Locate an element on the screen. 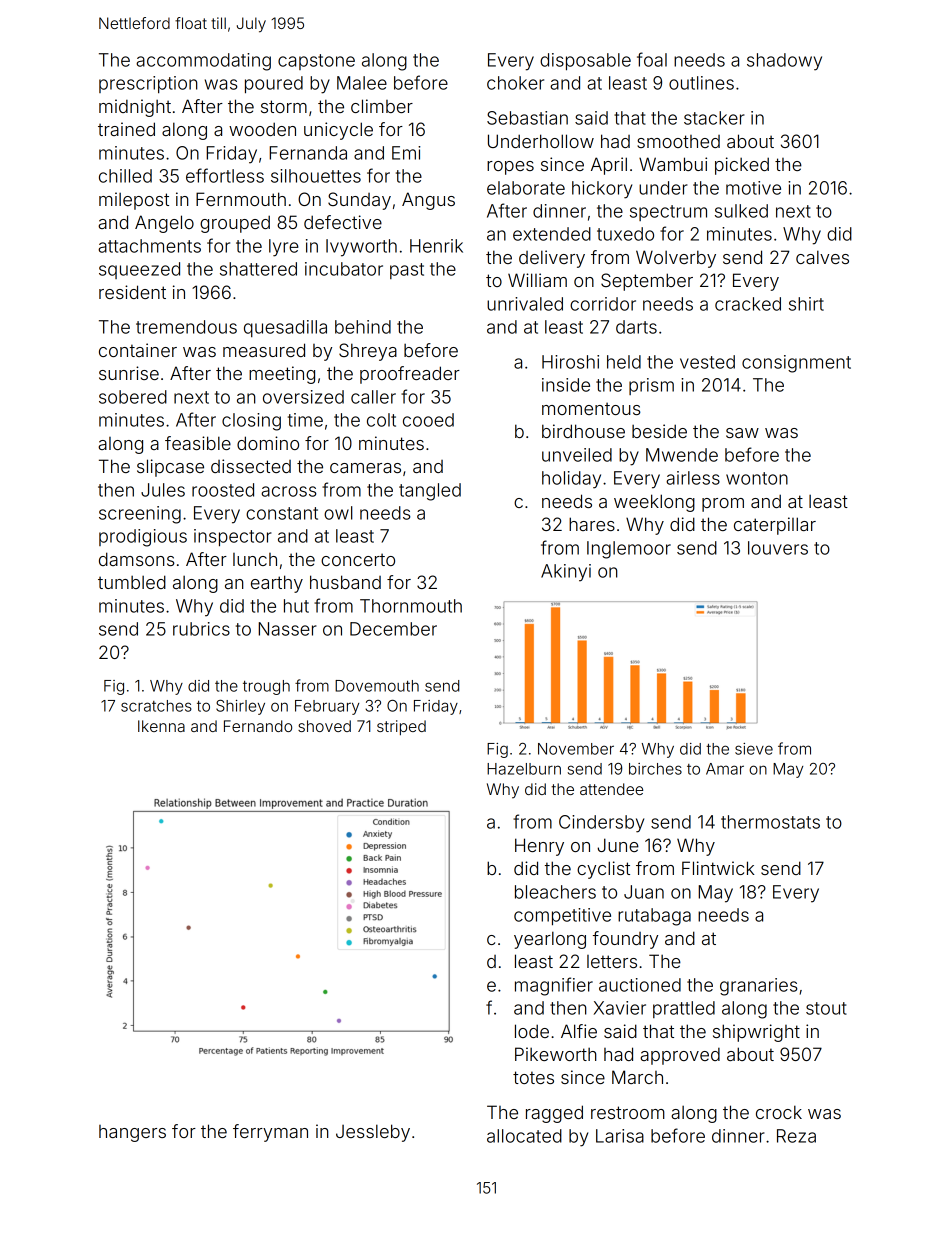  louvers is located at coordinates (778, 548).
